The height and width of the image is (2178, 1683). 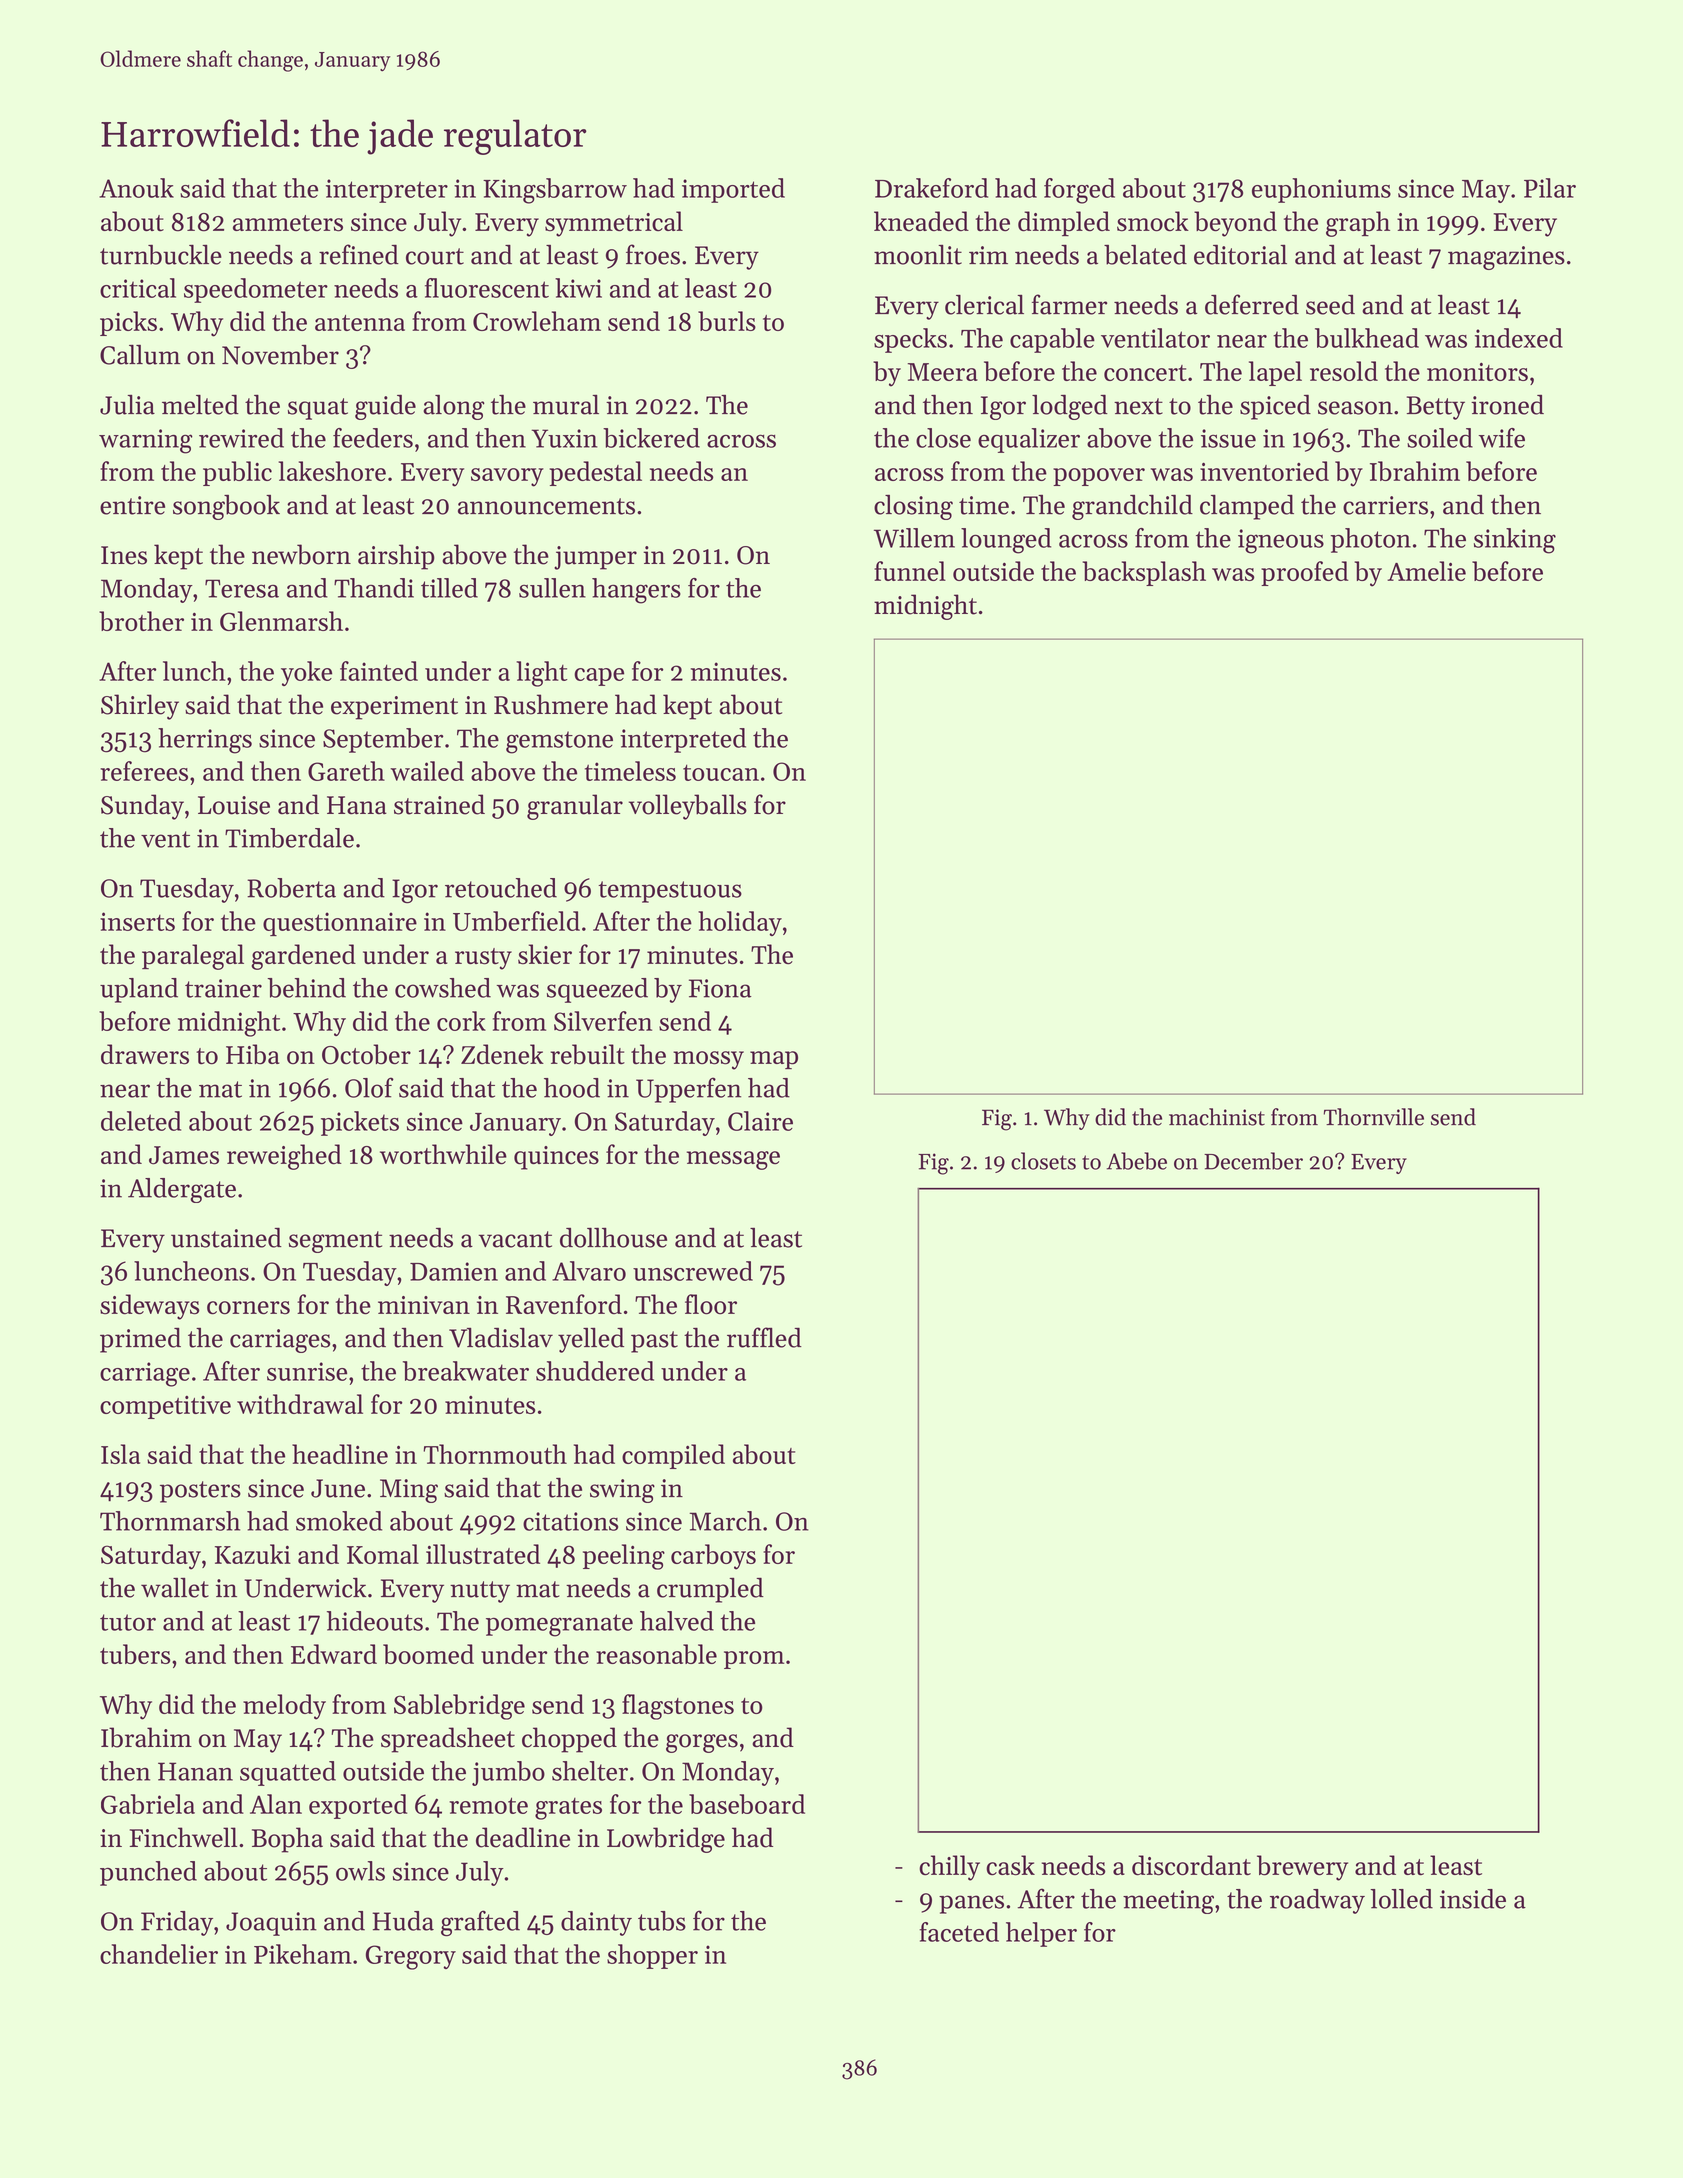 What do you see at coordinates (141, 621) in the image?
I see `brother` at bounding box center [141, 621].
